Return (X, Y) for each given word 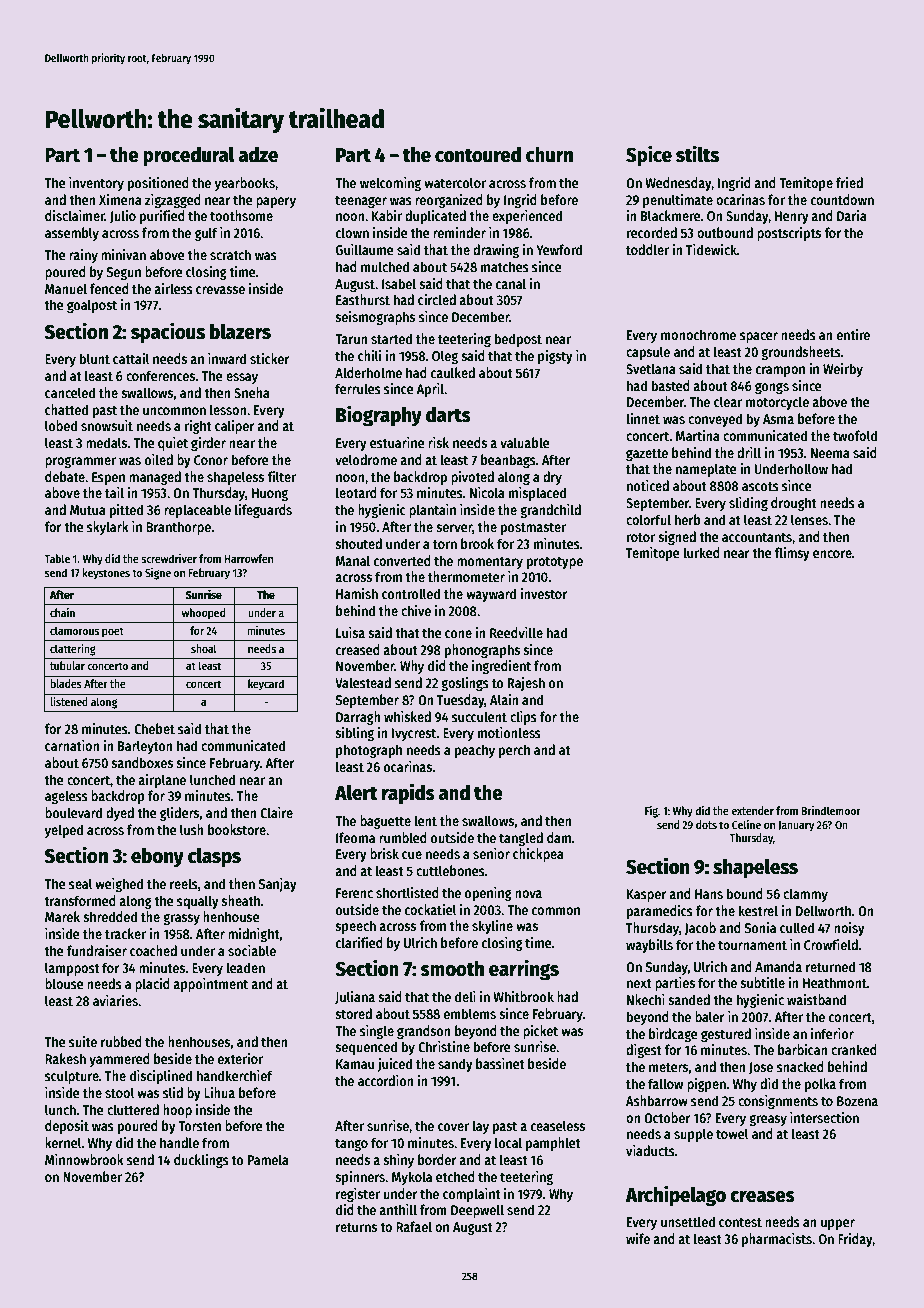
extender (752, 810)
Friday (855, 1240)
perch (514, 751)
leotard (356, 492)
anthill (398, 1209)
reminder (459, 232)
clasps (214, 857)
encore (832, 554)
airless (173, 288)
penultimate (678, 201)
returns (356, 1227)
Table (57, 558)
